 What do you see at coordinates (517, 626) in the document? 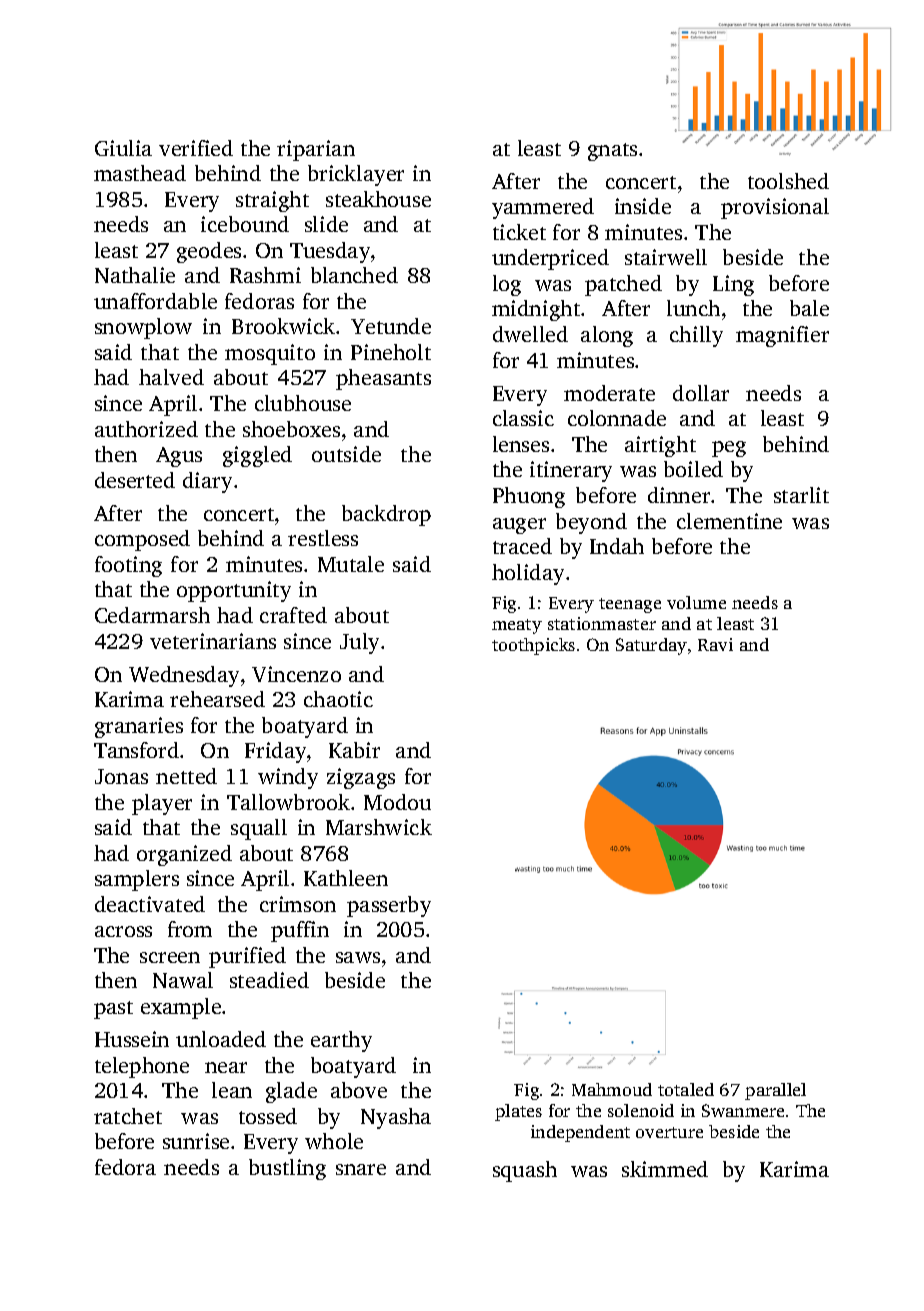
I see `meaty` at bounding box center [517, 626].
